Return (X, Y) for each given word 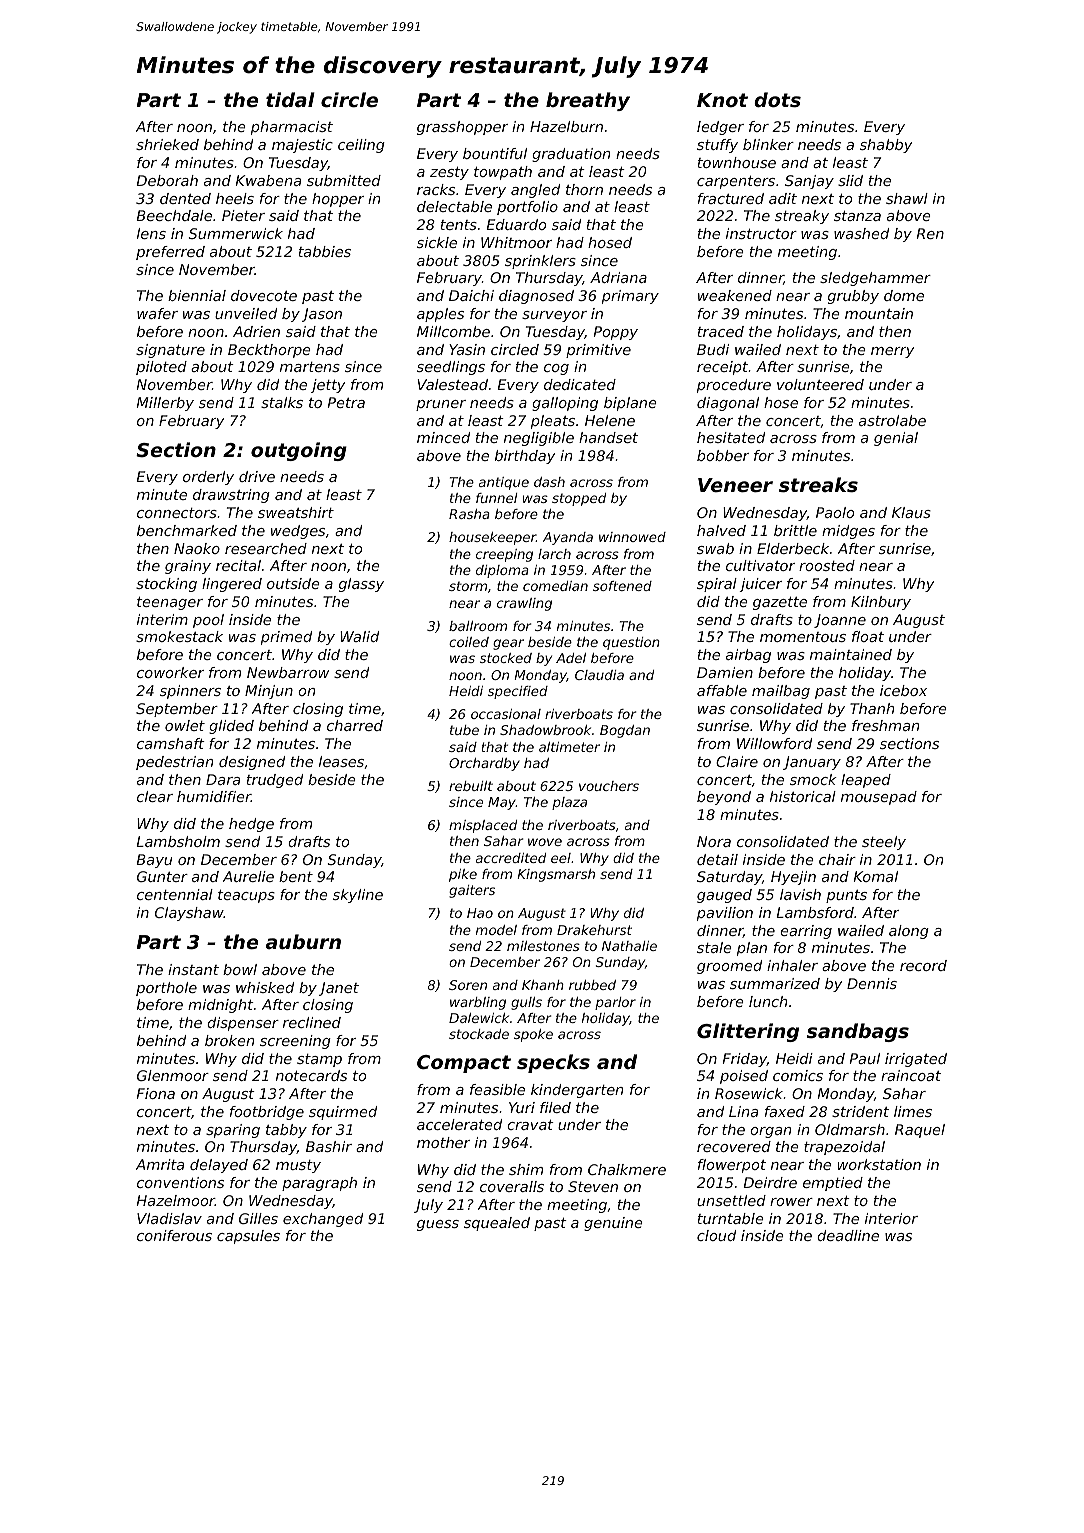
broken (229, 1040)
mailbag (781, 692)
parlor (615, 1003)
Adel (571, 658)
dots (777, 99)
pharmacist (292, 128)
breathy (588, 101)
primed (286, 638)
